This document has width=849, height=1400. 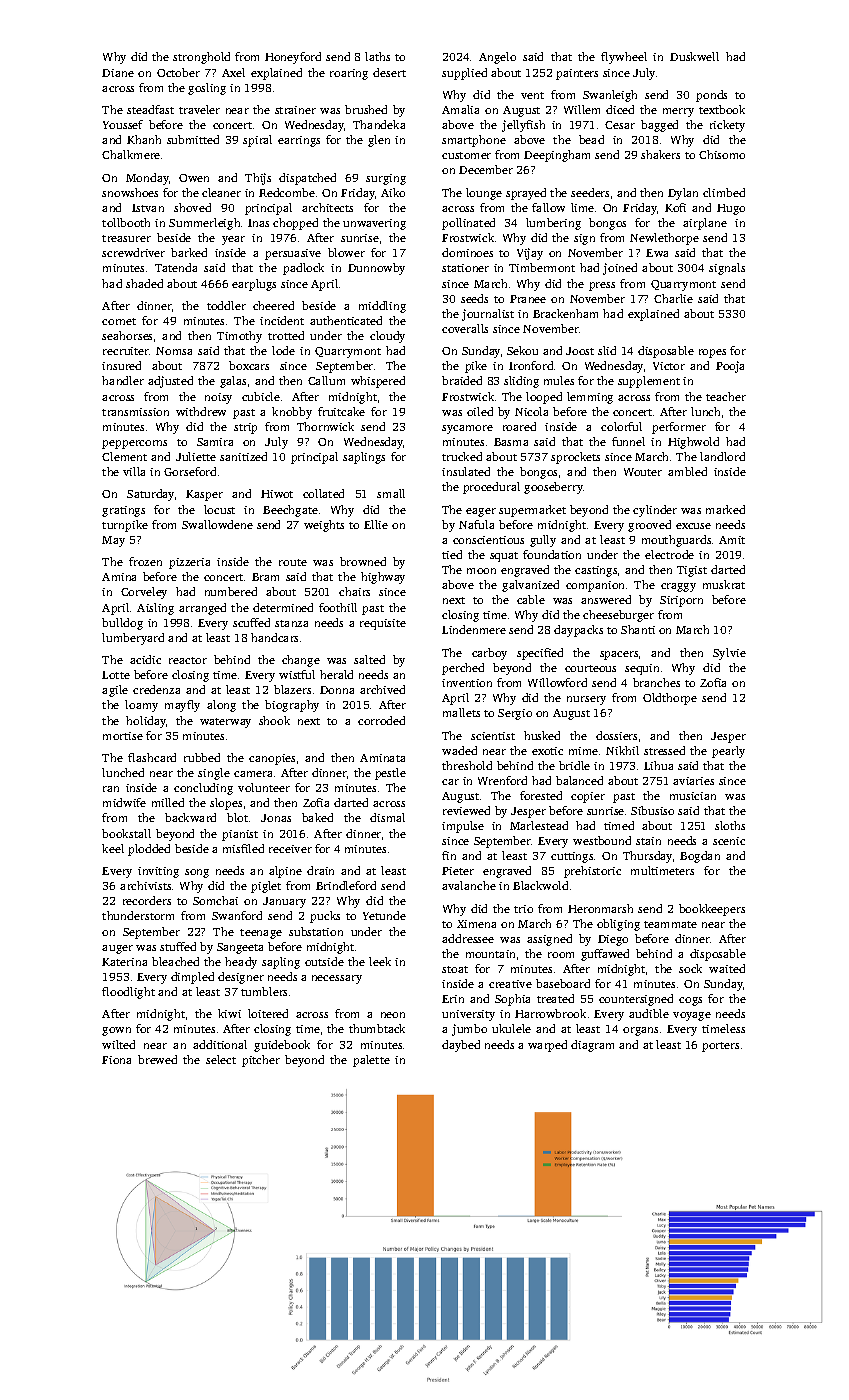 What do you see at coordinates (123, 736) in the document?
I see `mortise` at bounding box center [123, 736].
